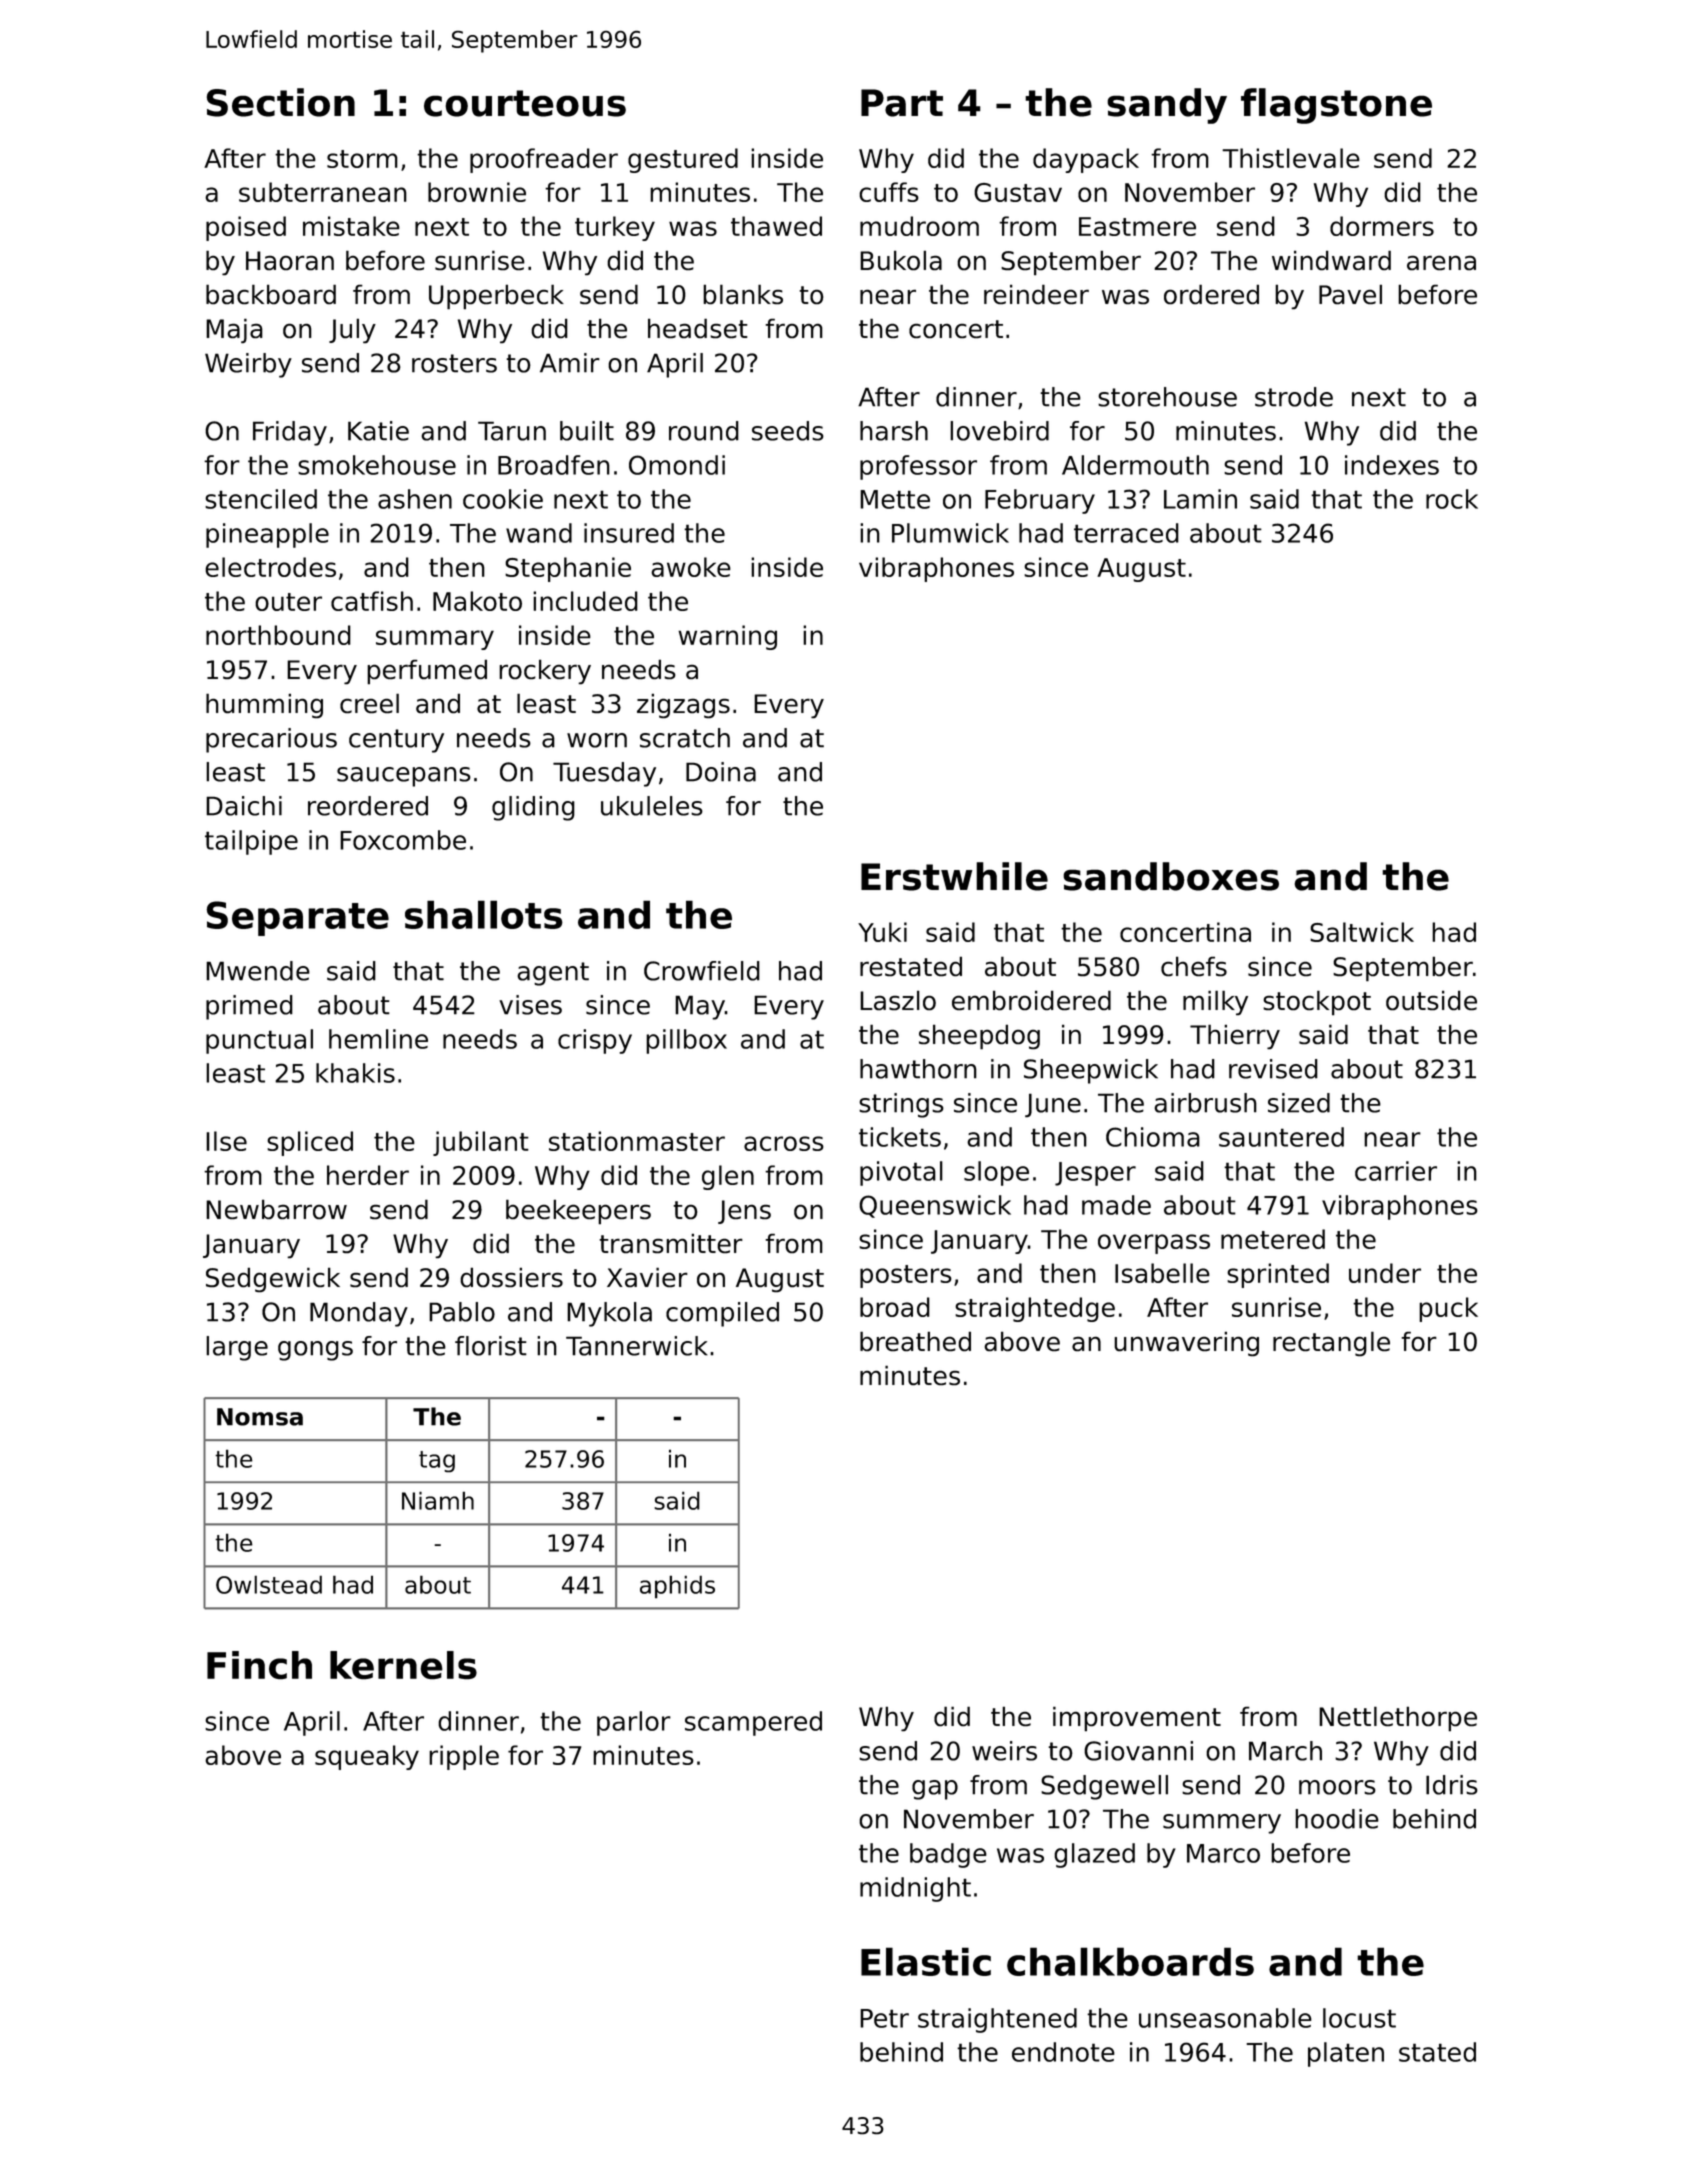 The width and height of the image is (1683, 2178). Describe the element at coordinates (652, 806) in the image. I see `ukuleles` at that location.
